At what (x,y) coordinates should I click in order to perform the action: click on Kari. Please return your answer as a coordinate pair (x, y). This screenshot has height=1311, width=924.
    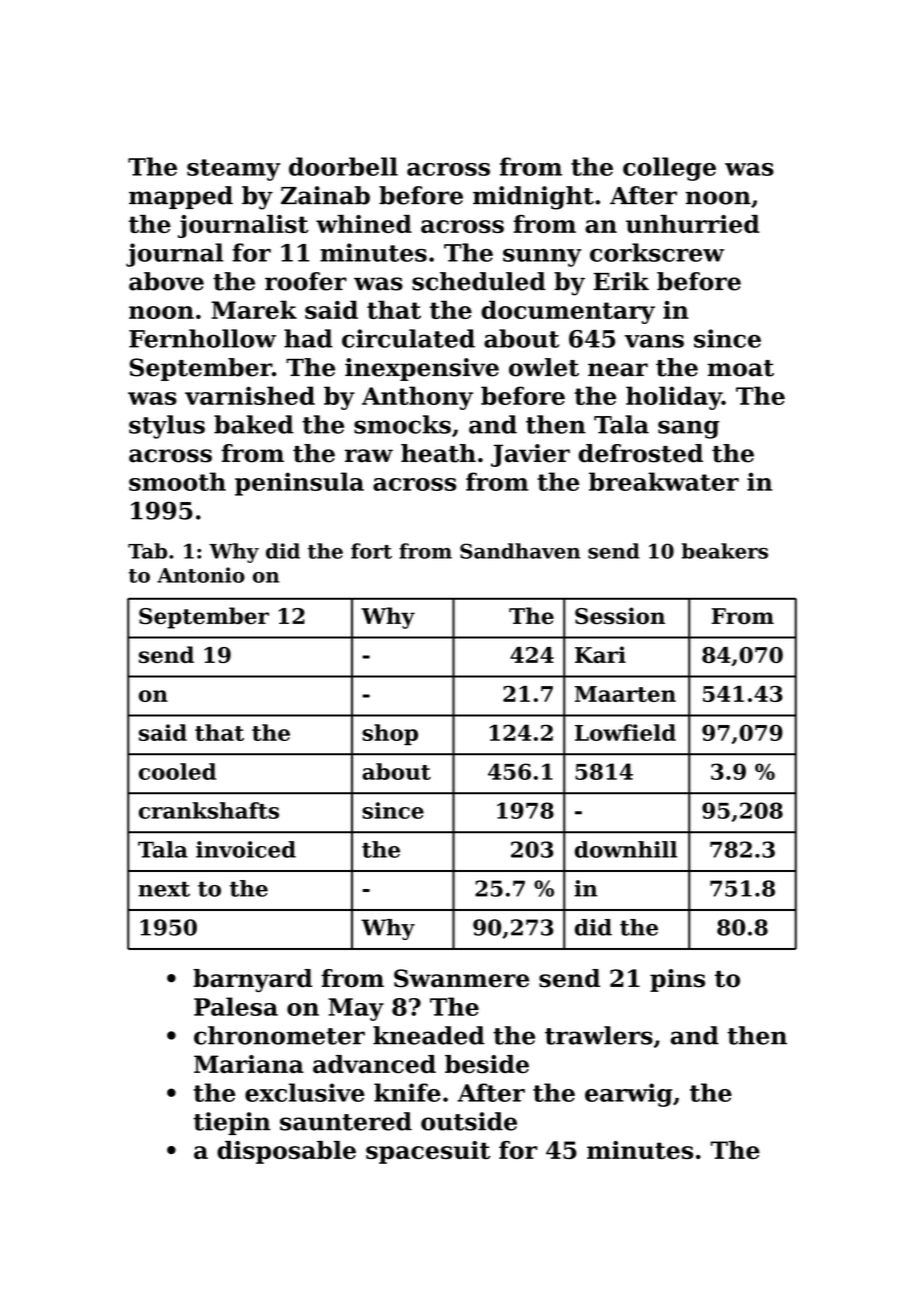
    Looking at the image, I should click on (600, 654).
